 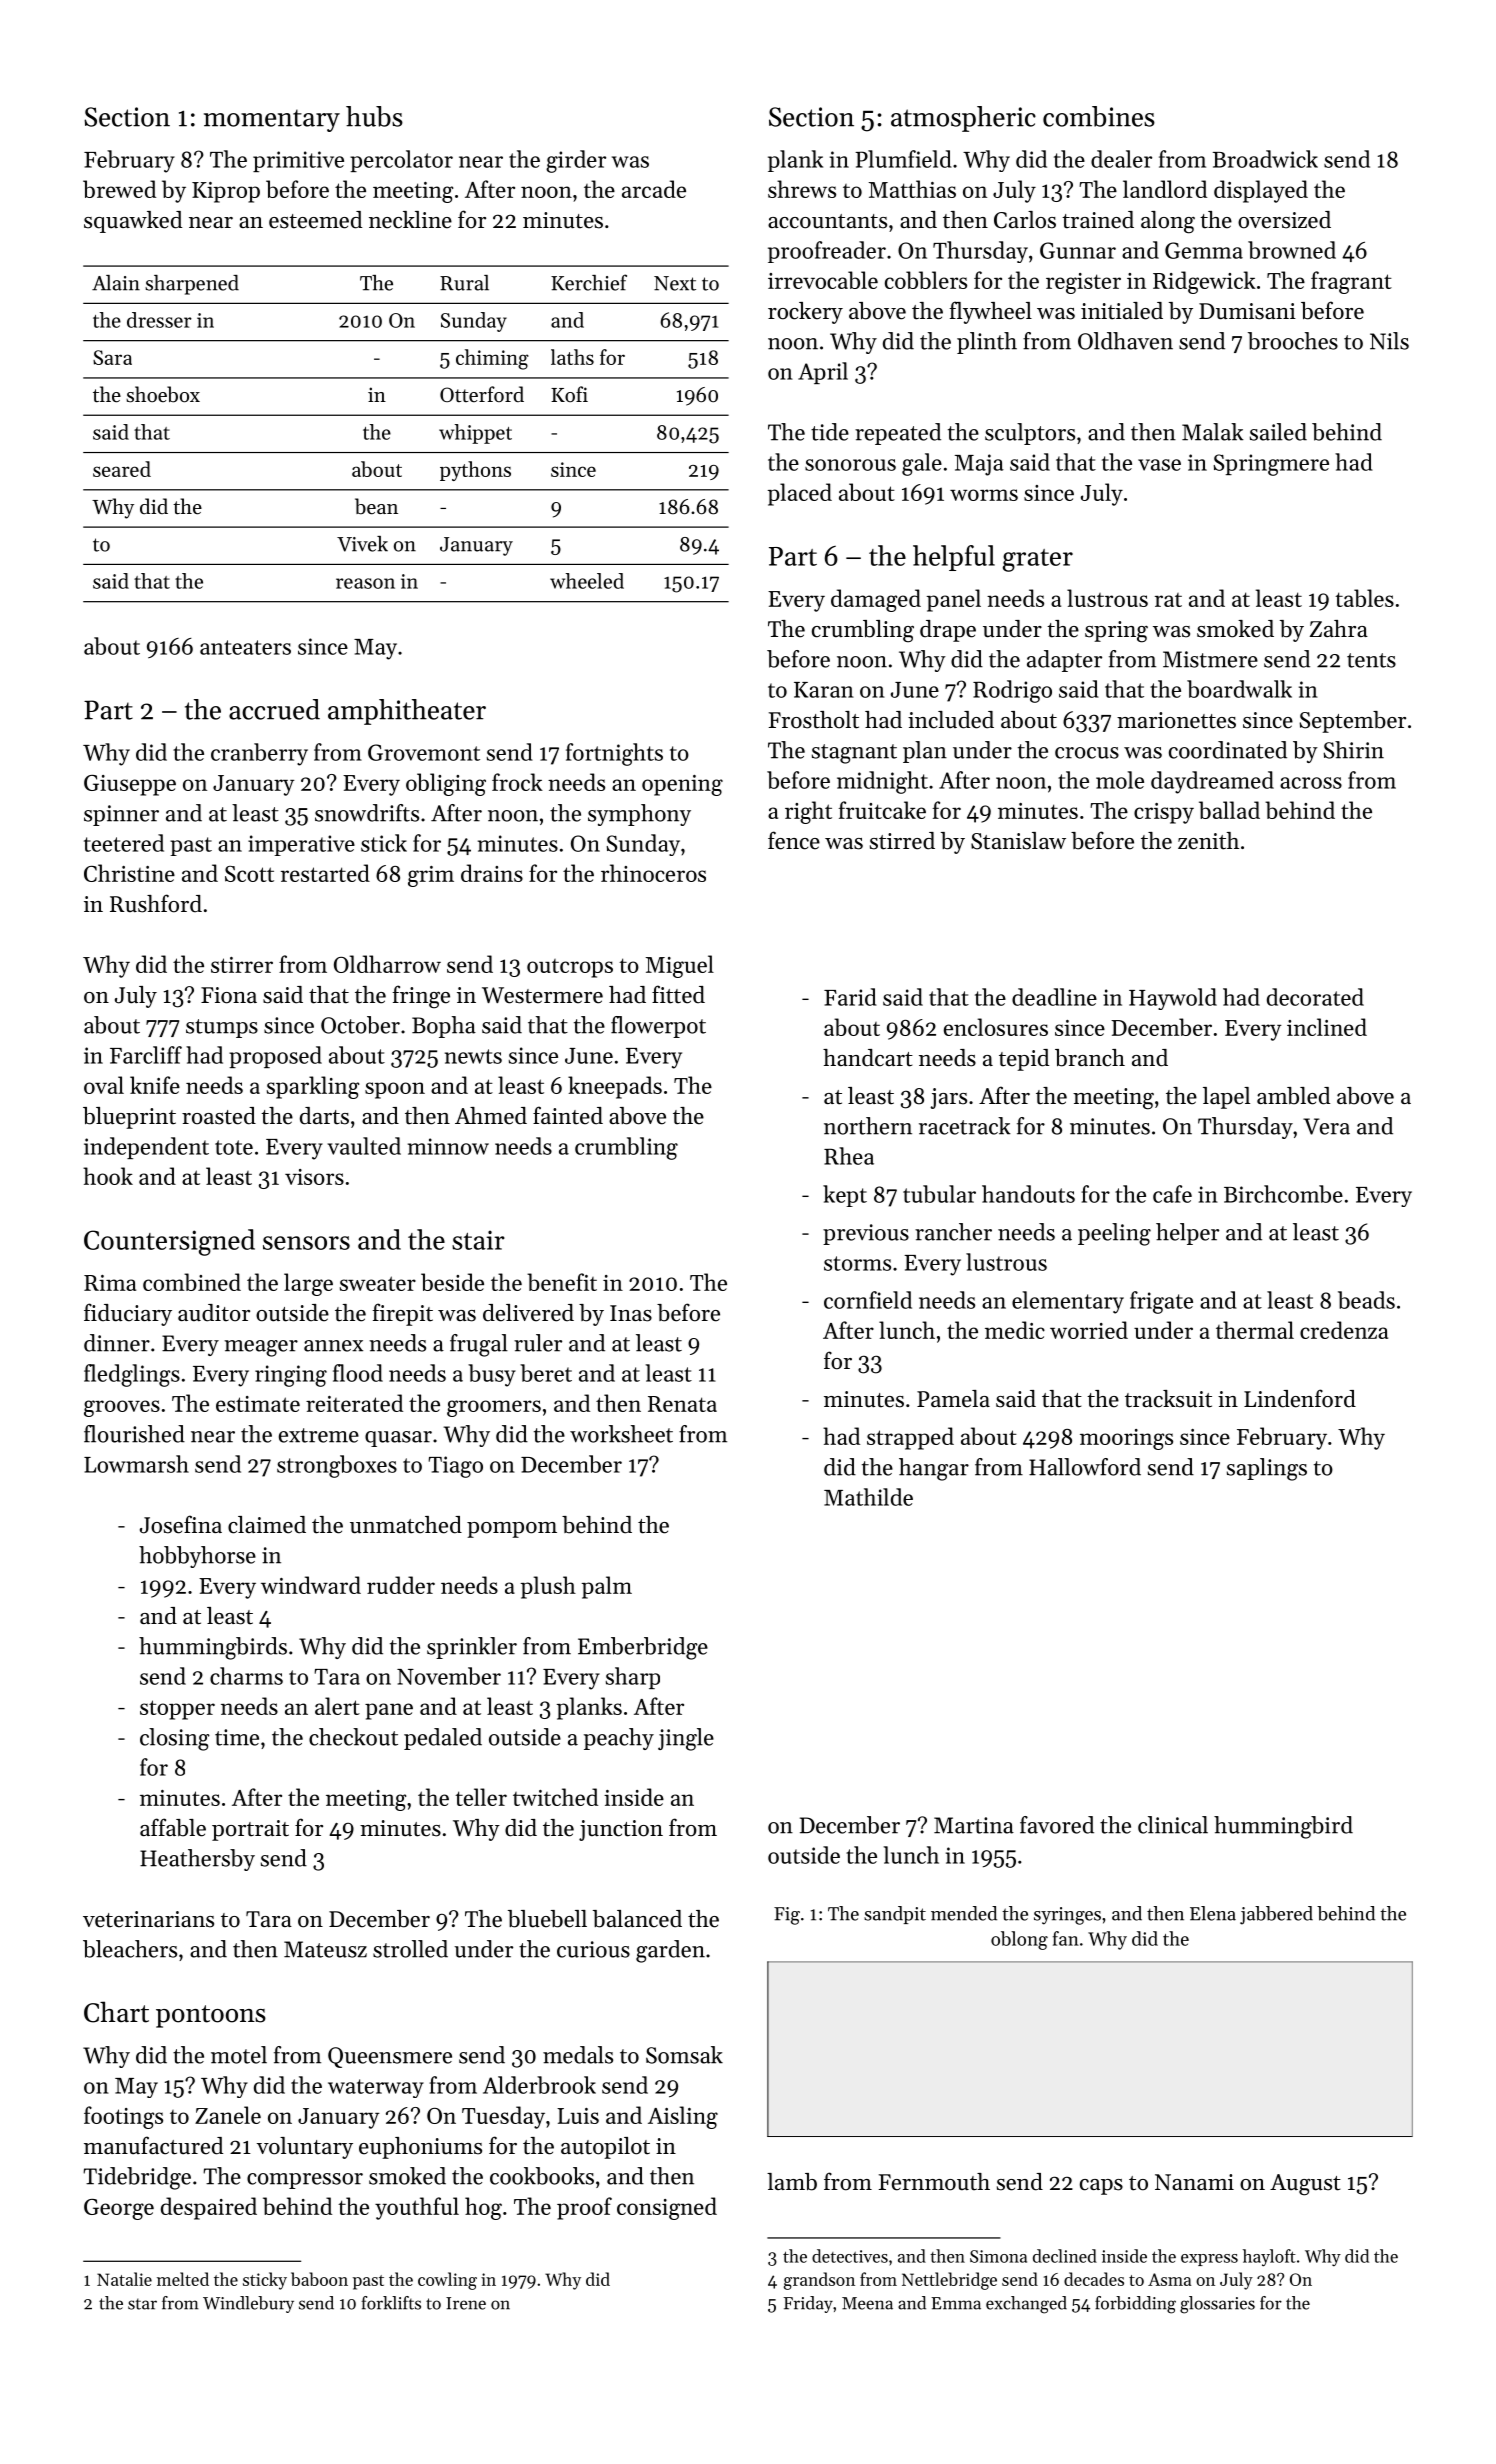 I want to click on beads, so click(x=1366, y=1300).
